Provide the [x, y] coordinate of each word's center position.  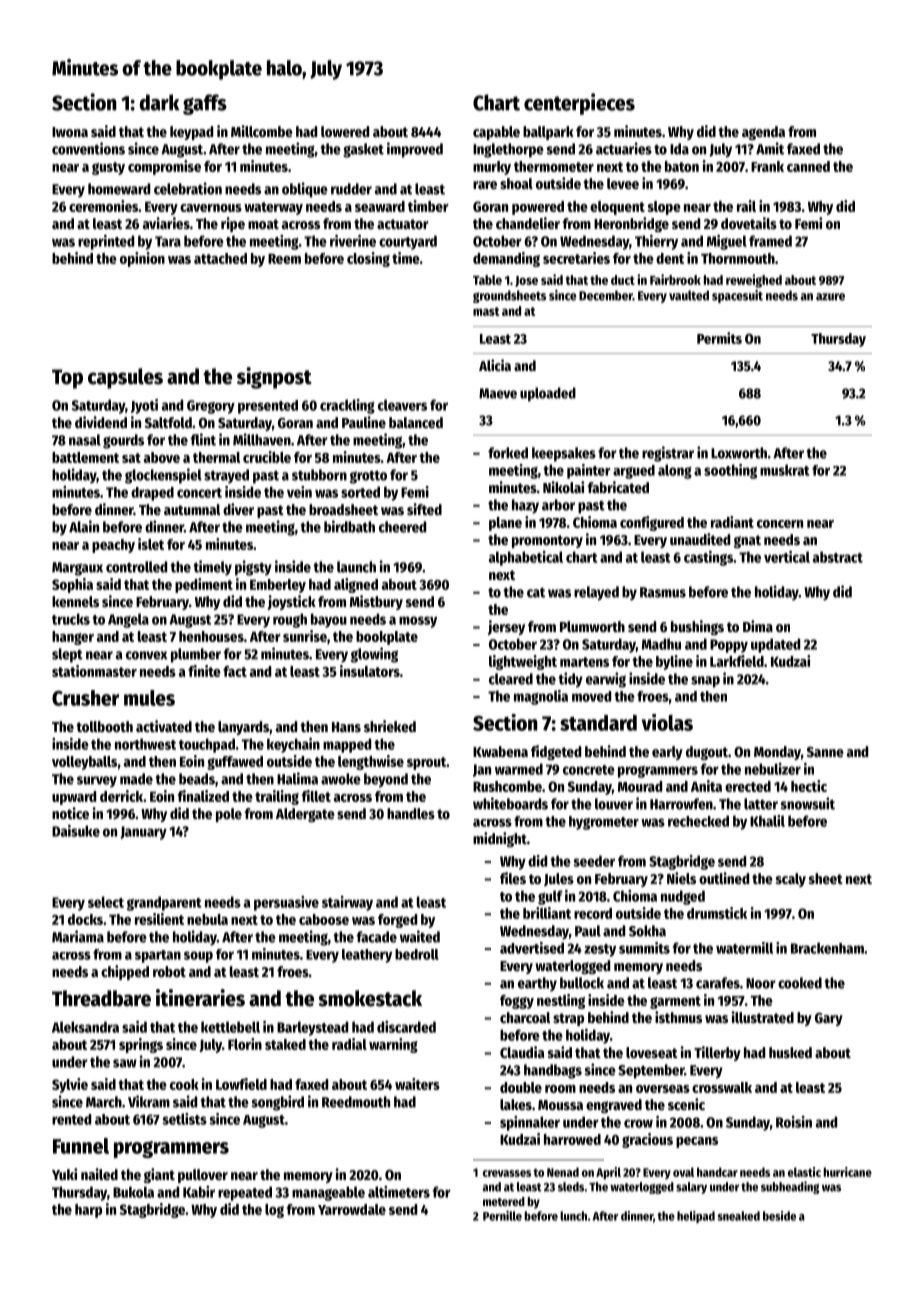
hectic [809, 786]
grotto [368, 477]
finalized [203, 796]
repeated [245, 1193]
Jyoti [144, 406]
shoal [516, 183]
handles [411, 813]
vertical [787, 557]
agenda [763, 133]
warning [393, 1045]
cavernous [211, 208]
